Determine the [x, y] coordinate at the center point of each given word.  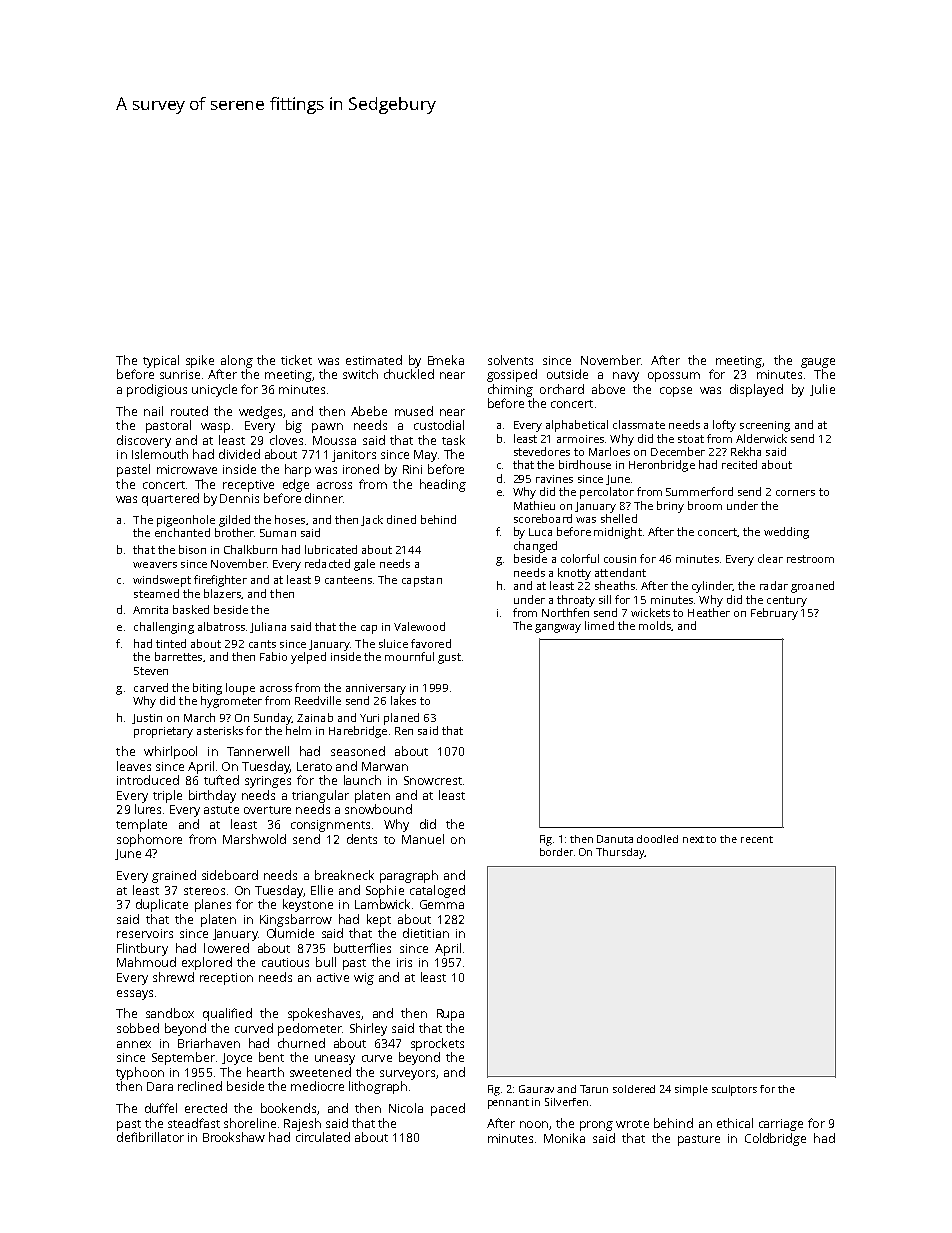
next [693, 839]
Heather [709, 612]
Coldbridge [775, 1139]
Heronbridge [662, 466]
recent [757, 839]
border [556, 852]
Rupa [450, 1015]
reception [226, 979]
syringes [268, 782]
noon [534, 1124]
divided [239, 454]
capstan [422, 581]
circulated [323, 1137]
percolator [607, 493]
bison [192, 549]
